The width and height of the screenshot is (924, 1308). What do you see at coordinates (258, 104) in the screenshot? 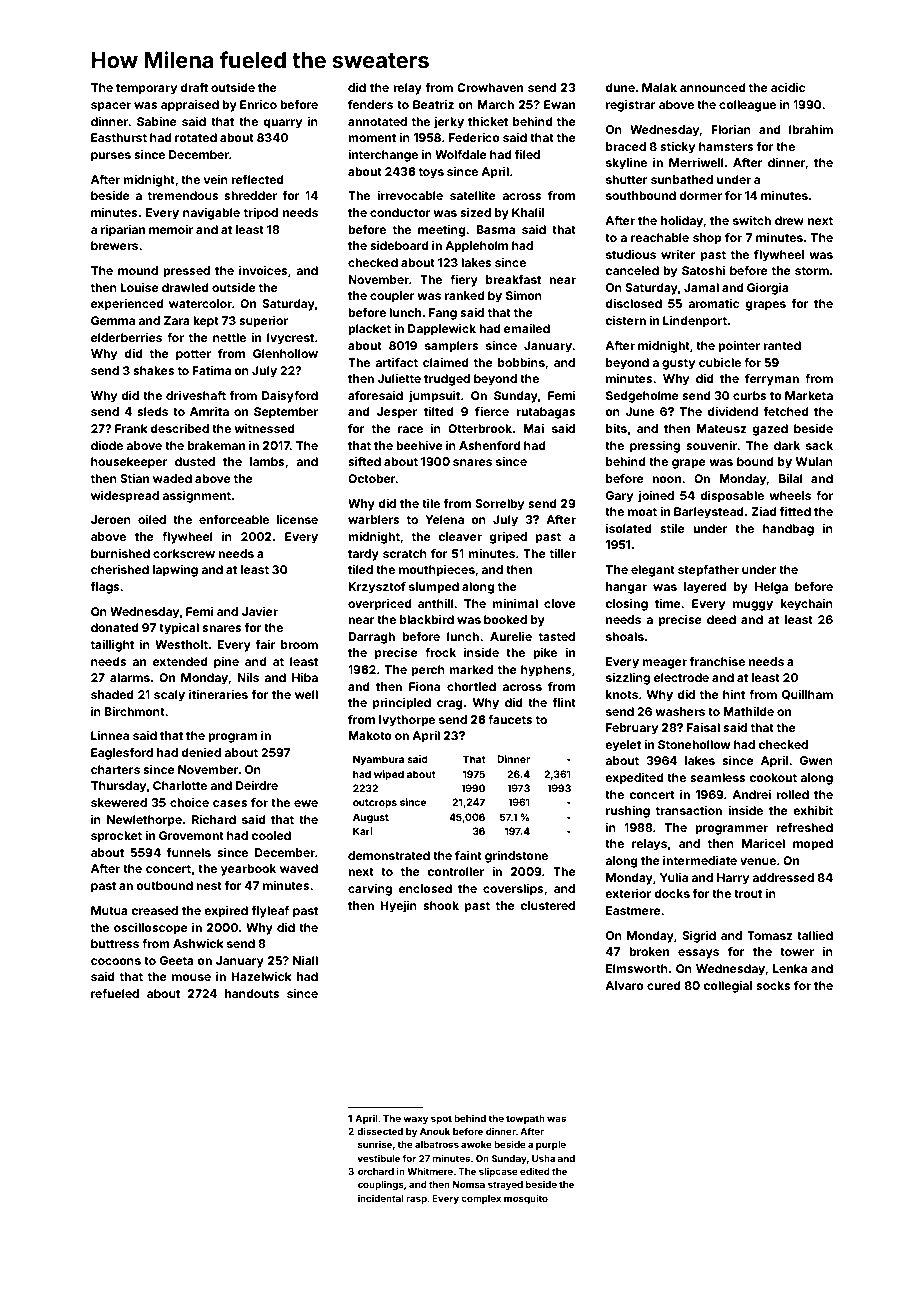
I see `Enrico` at bounding box center [258, 104].
